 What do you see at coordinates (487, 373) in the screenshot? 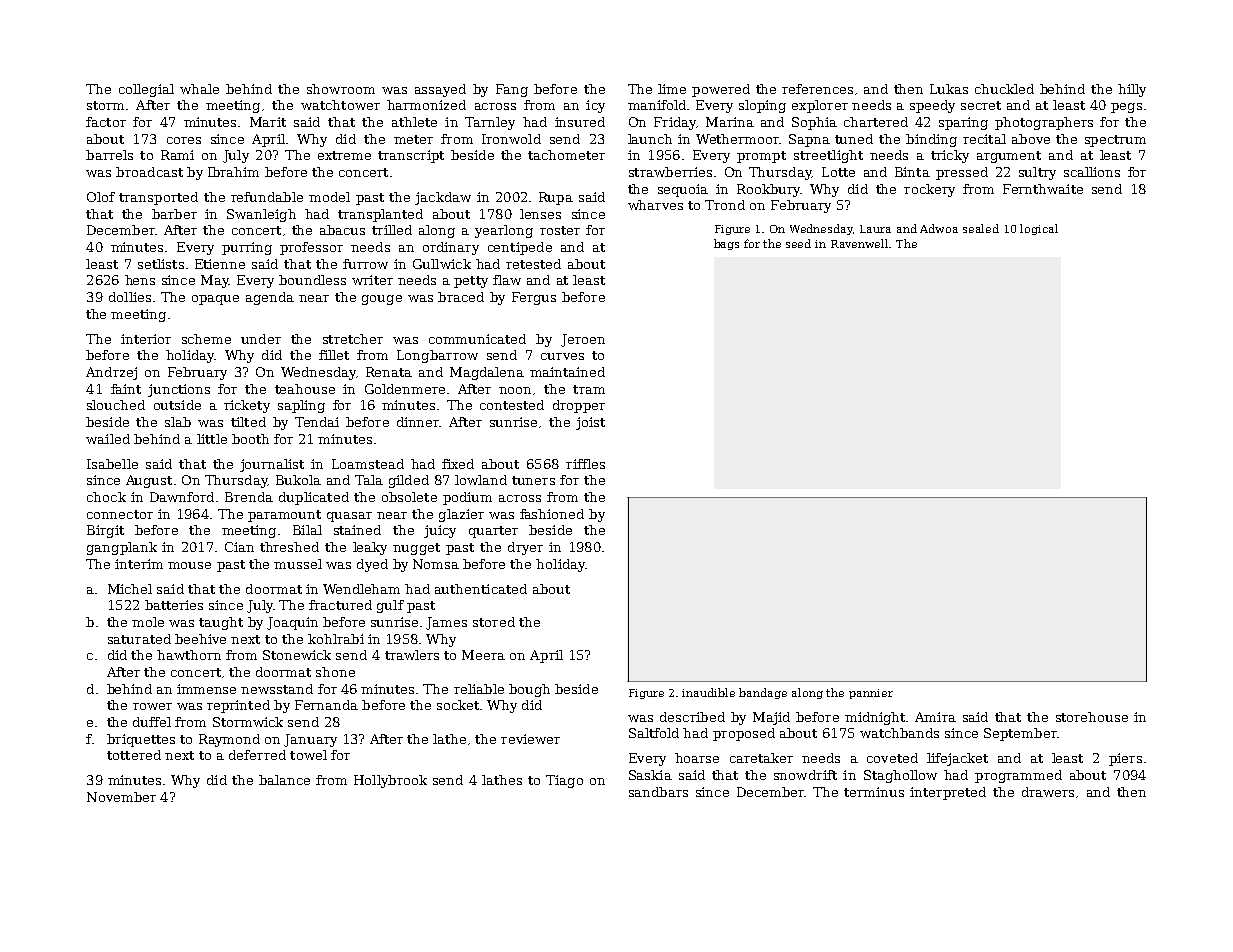
I see `Magdalena` at bounding box center [487, 373].
